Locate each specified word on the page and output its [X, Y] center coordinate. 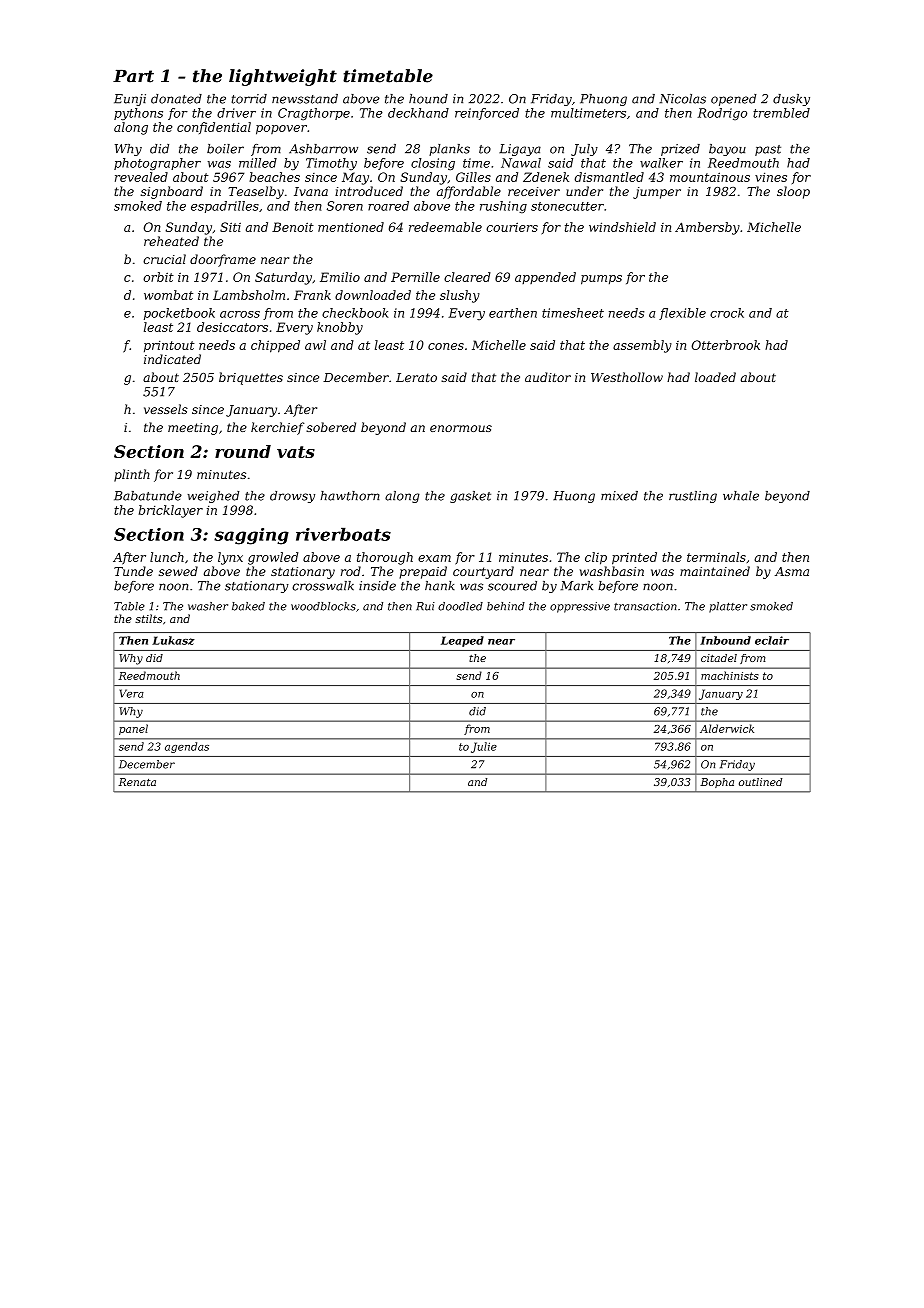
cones [446, 346]
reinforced [487, 114]
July [584, 150]
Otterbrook [725, 345]
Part [133, 76]
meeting [193, 429]
